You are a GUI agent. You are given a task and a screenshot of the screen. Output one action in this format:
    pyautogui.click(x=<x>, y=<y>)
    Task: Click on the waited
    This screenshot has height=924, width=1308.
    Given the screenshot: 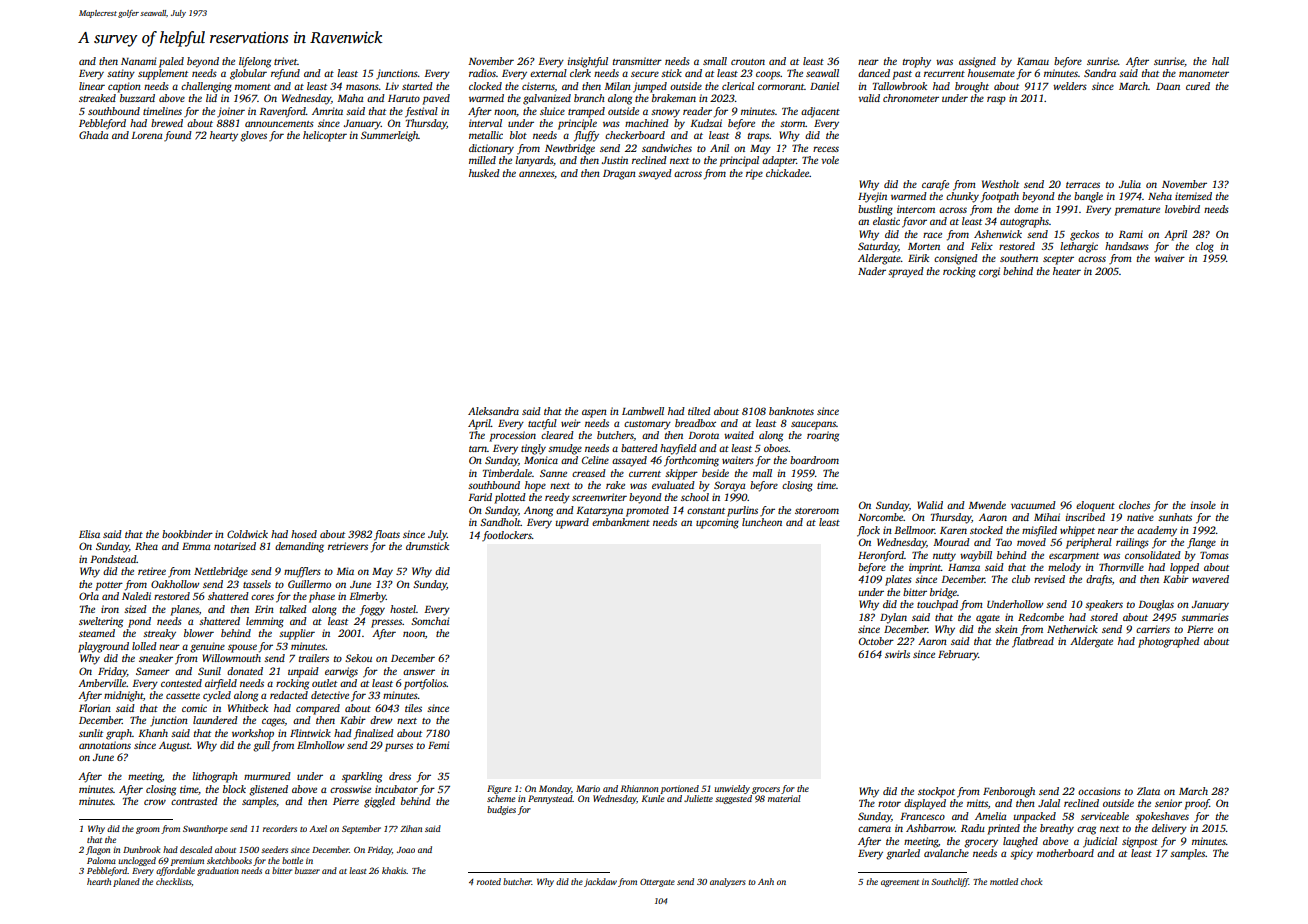 What is the action you would take?
    pyautogui.click(x=739, y=435)
